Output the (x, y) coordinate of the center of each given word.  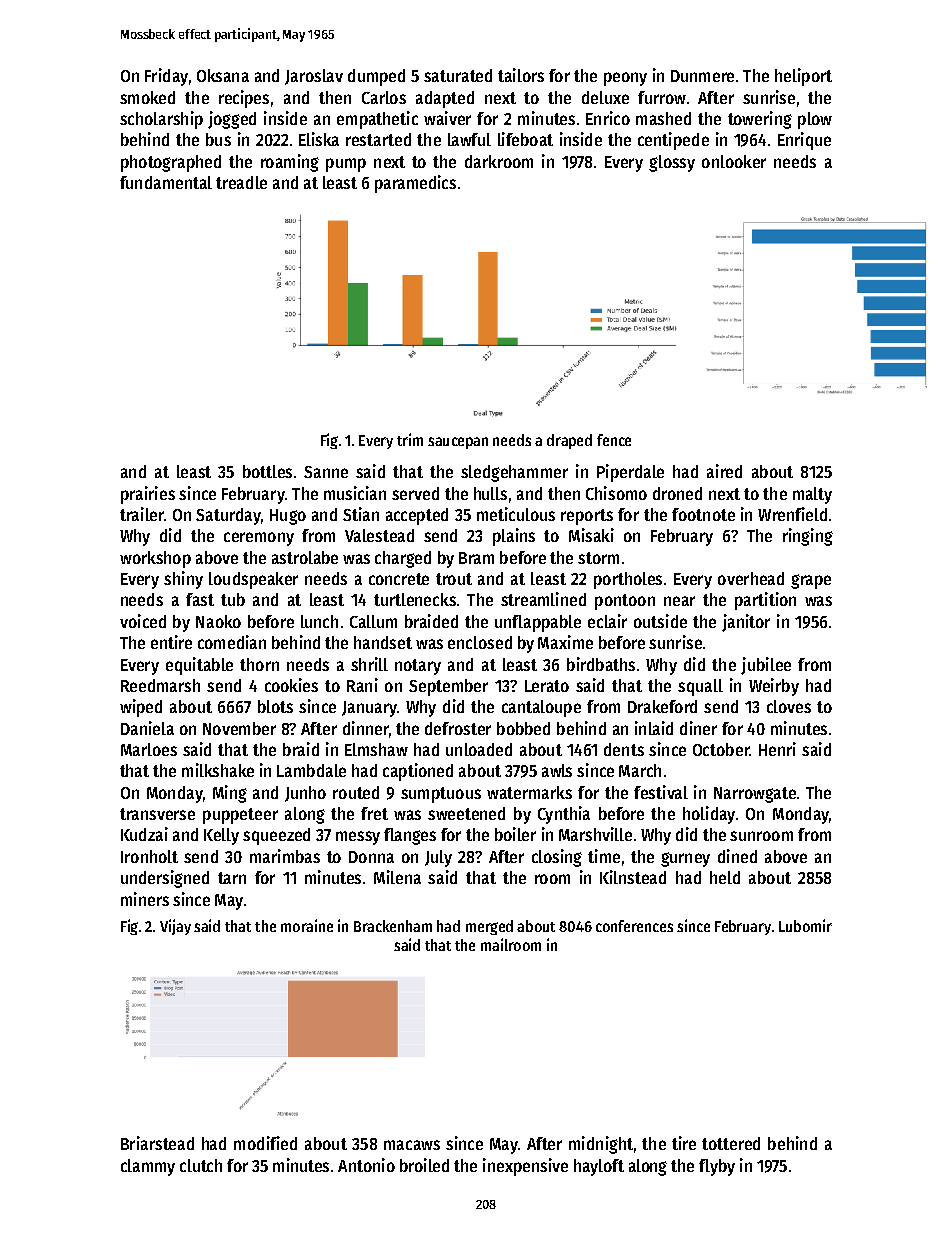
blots (275, 706)
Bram (476, 558)
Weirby (774, 687)
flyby (717, 1167)
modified (265, 1143)
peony (625, 79)
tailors (521, 75)
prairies (148, 495)
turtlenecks (415, 599)
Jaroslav (314, 77)
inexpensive (525, 1167)
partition (765, 601)
